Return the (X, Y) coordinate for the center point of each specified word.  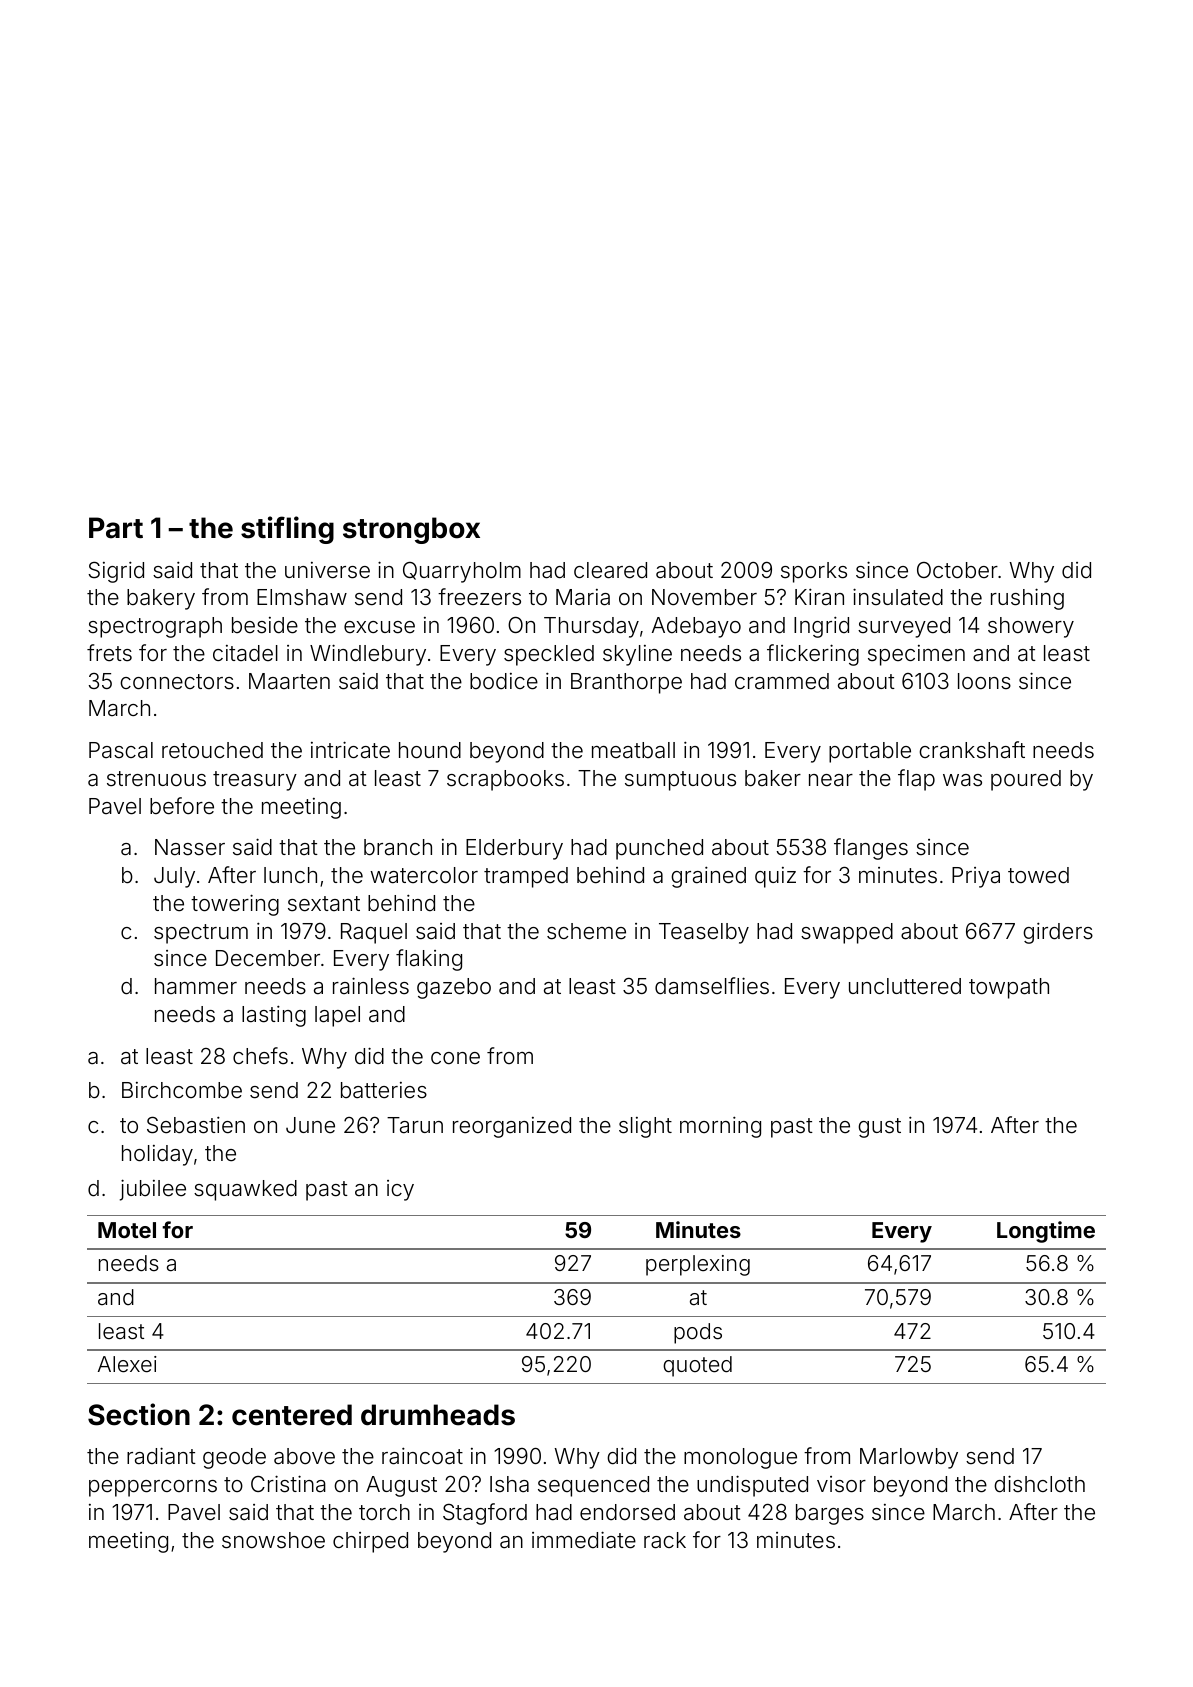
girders (1058, 933)
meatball (633, 750)
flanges (871, 849)
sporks (814, 572)
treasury (255, 781)
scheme (586, 931)
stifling (287, 530)
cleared (610, 570)
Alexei (127, 1364)
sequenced (593, 1486)
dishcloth (1039, 1484)
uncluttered (905, 986)
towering (235, 905)
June (310, 1125)
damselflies (712, 986)
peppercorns (153, 1488)
